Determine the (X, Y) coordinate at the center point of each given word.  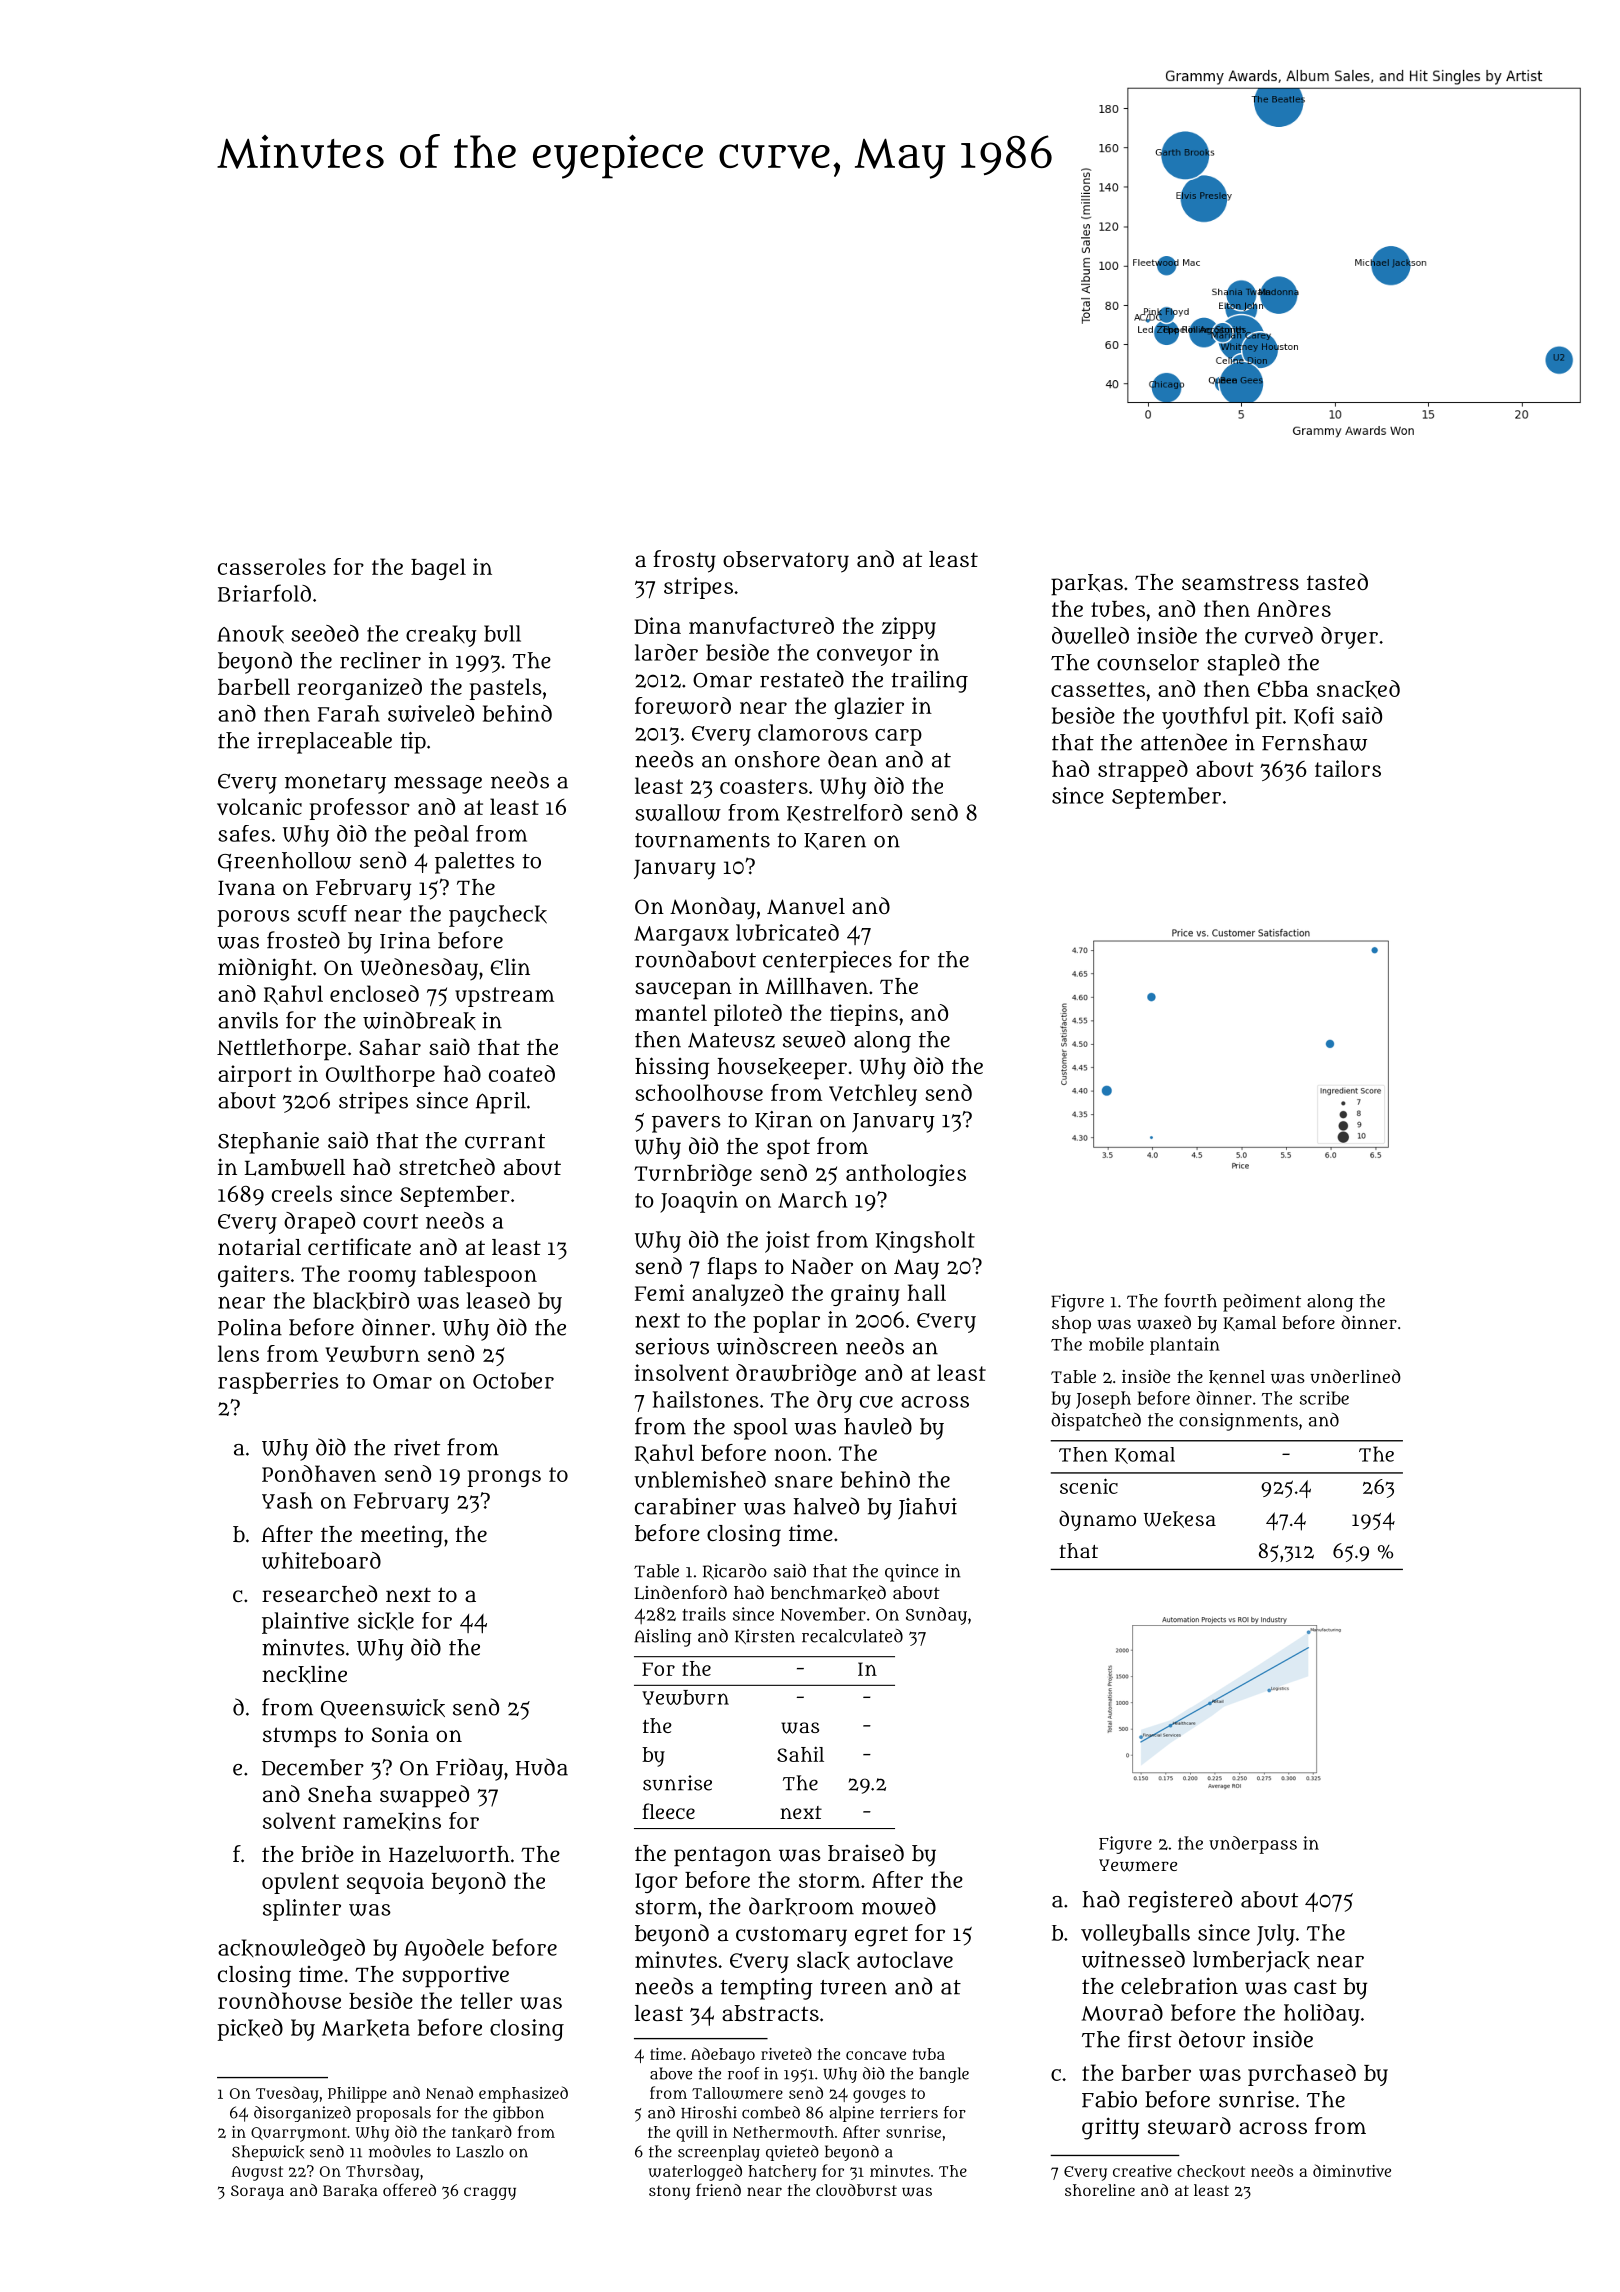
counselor (1148, 662)
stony (669, 2193)
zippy (909, 628)
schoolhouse (699, 1092)
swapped (424, 1796)
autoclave (905, 1959)
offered (409, 2189)
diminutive (1352, 2170)
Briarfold (264, 593)
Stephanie (268, 1143)
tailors (1348, 768)
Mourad (1122, 2012)
